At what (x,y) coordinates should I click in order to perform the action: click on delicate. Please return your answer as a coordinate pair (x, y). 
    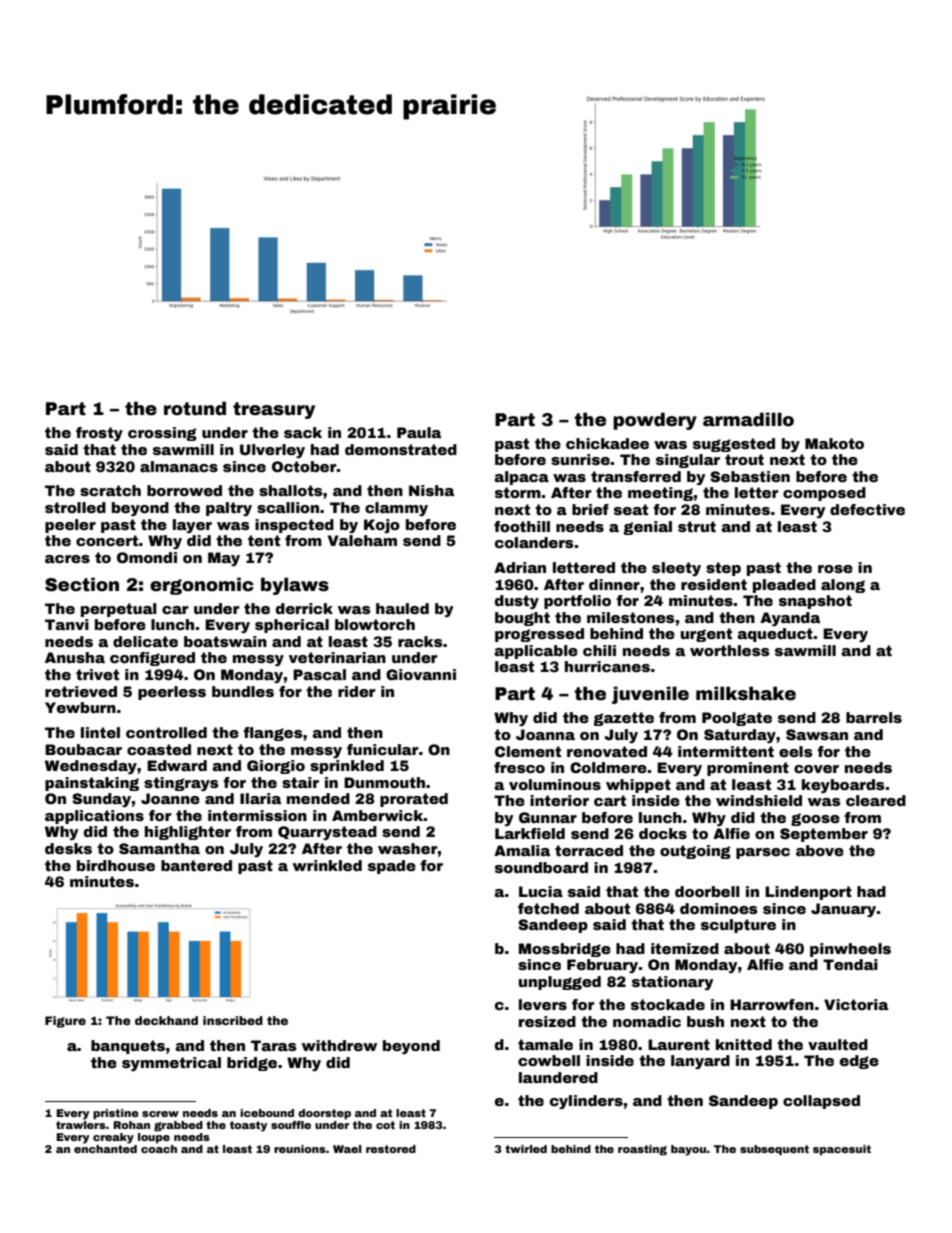
    Looking at the image, I should click on (145, 641).
